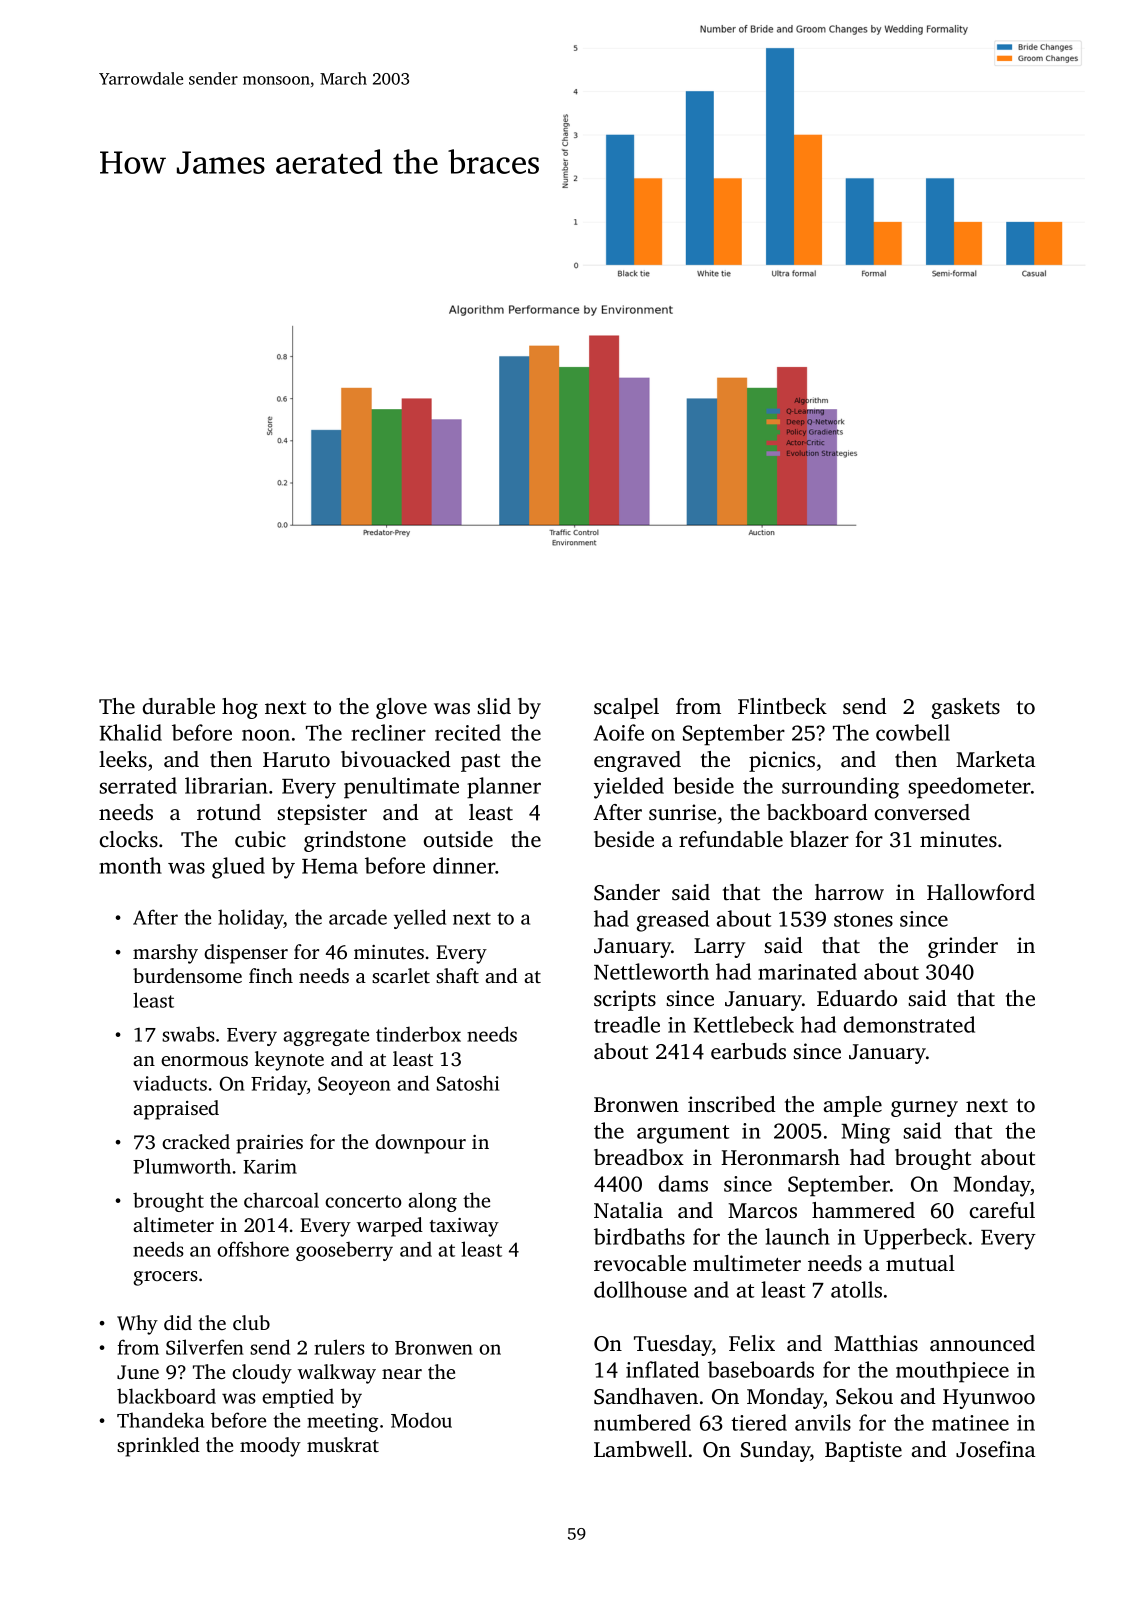  What do you see at coordinates (731, 839) in the page?
I see `refundable` at bounding box center [731, 839].
